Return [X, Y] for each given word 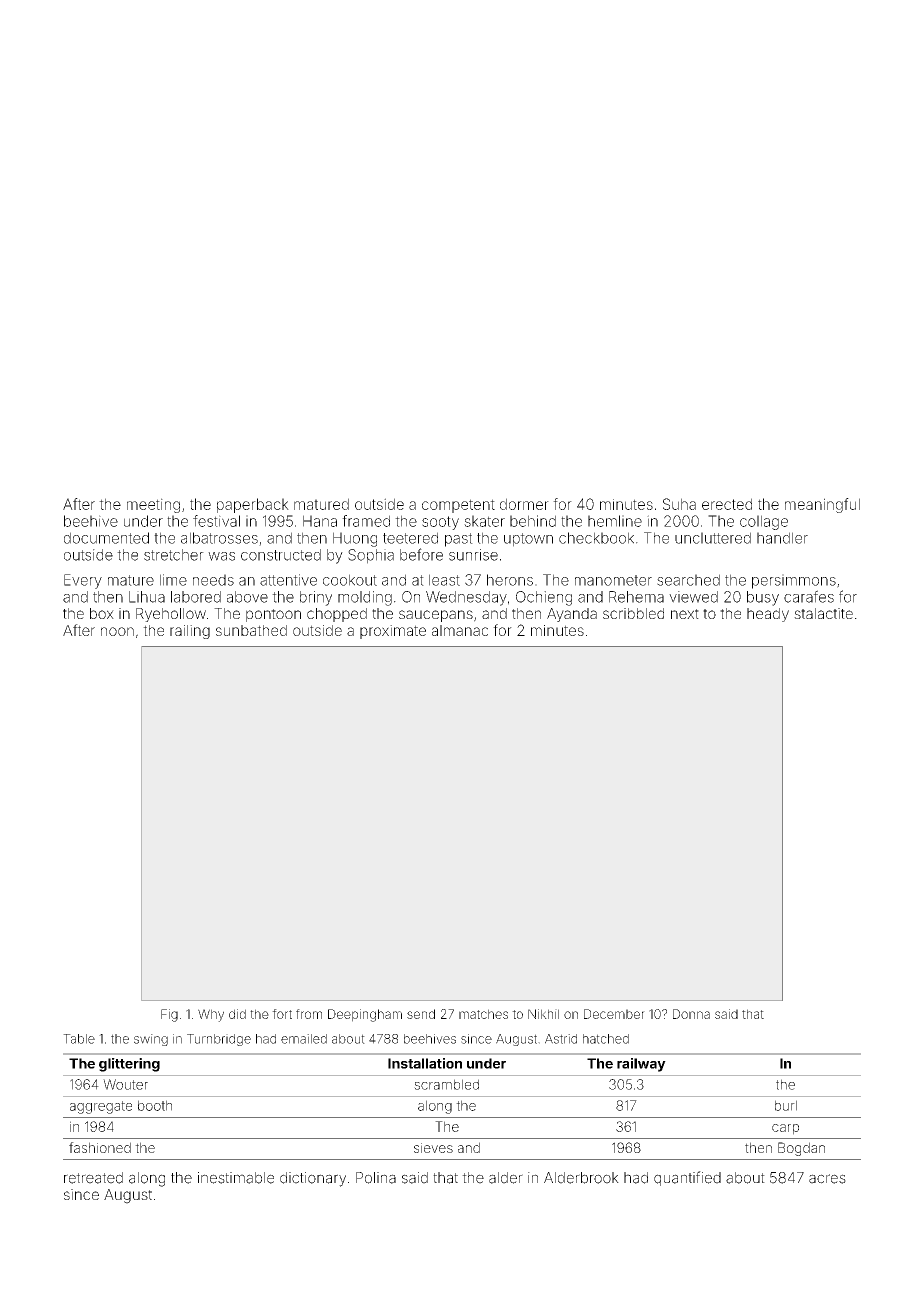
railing [190, 632]
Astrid [561, 1039]
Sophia [371, 556]
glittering [129, 1065]
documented [106, 538]
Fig [169, 1015]
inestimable [236, 1178]
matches [483, 1014]
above [247, 597]
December [614, 1014]
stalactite [823, 613]
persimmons [794, 581]
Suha [679, 504]
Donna [691, 1014]
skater [484, 521]
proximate [393, 632]
